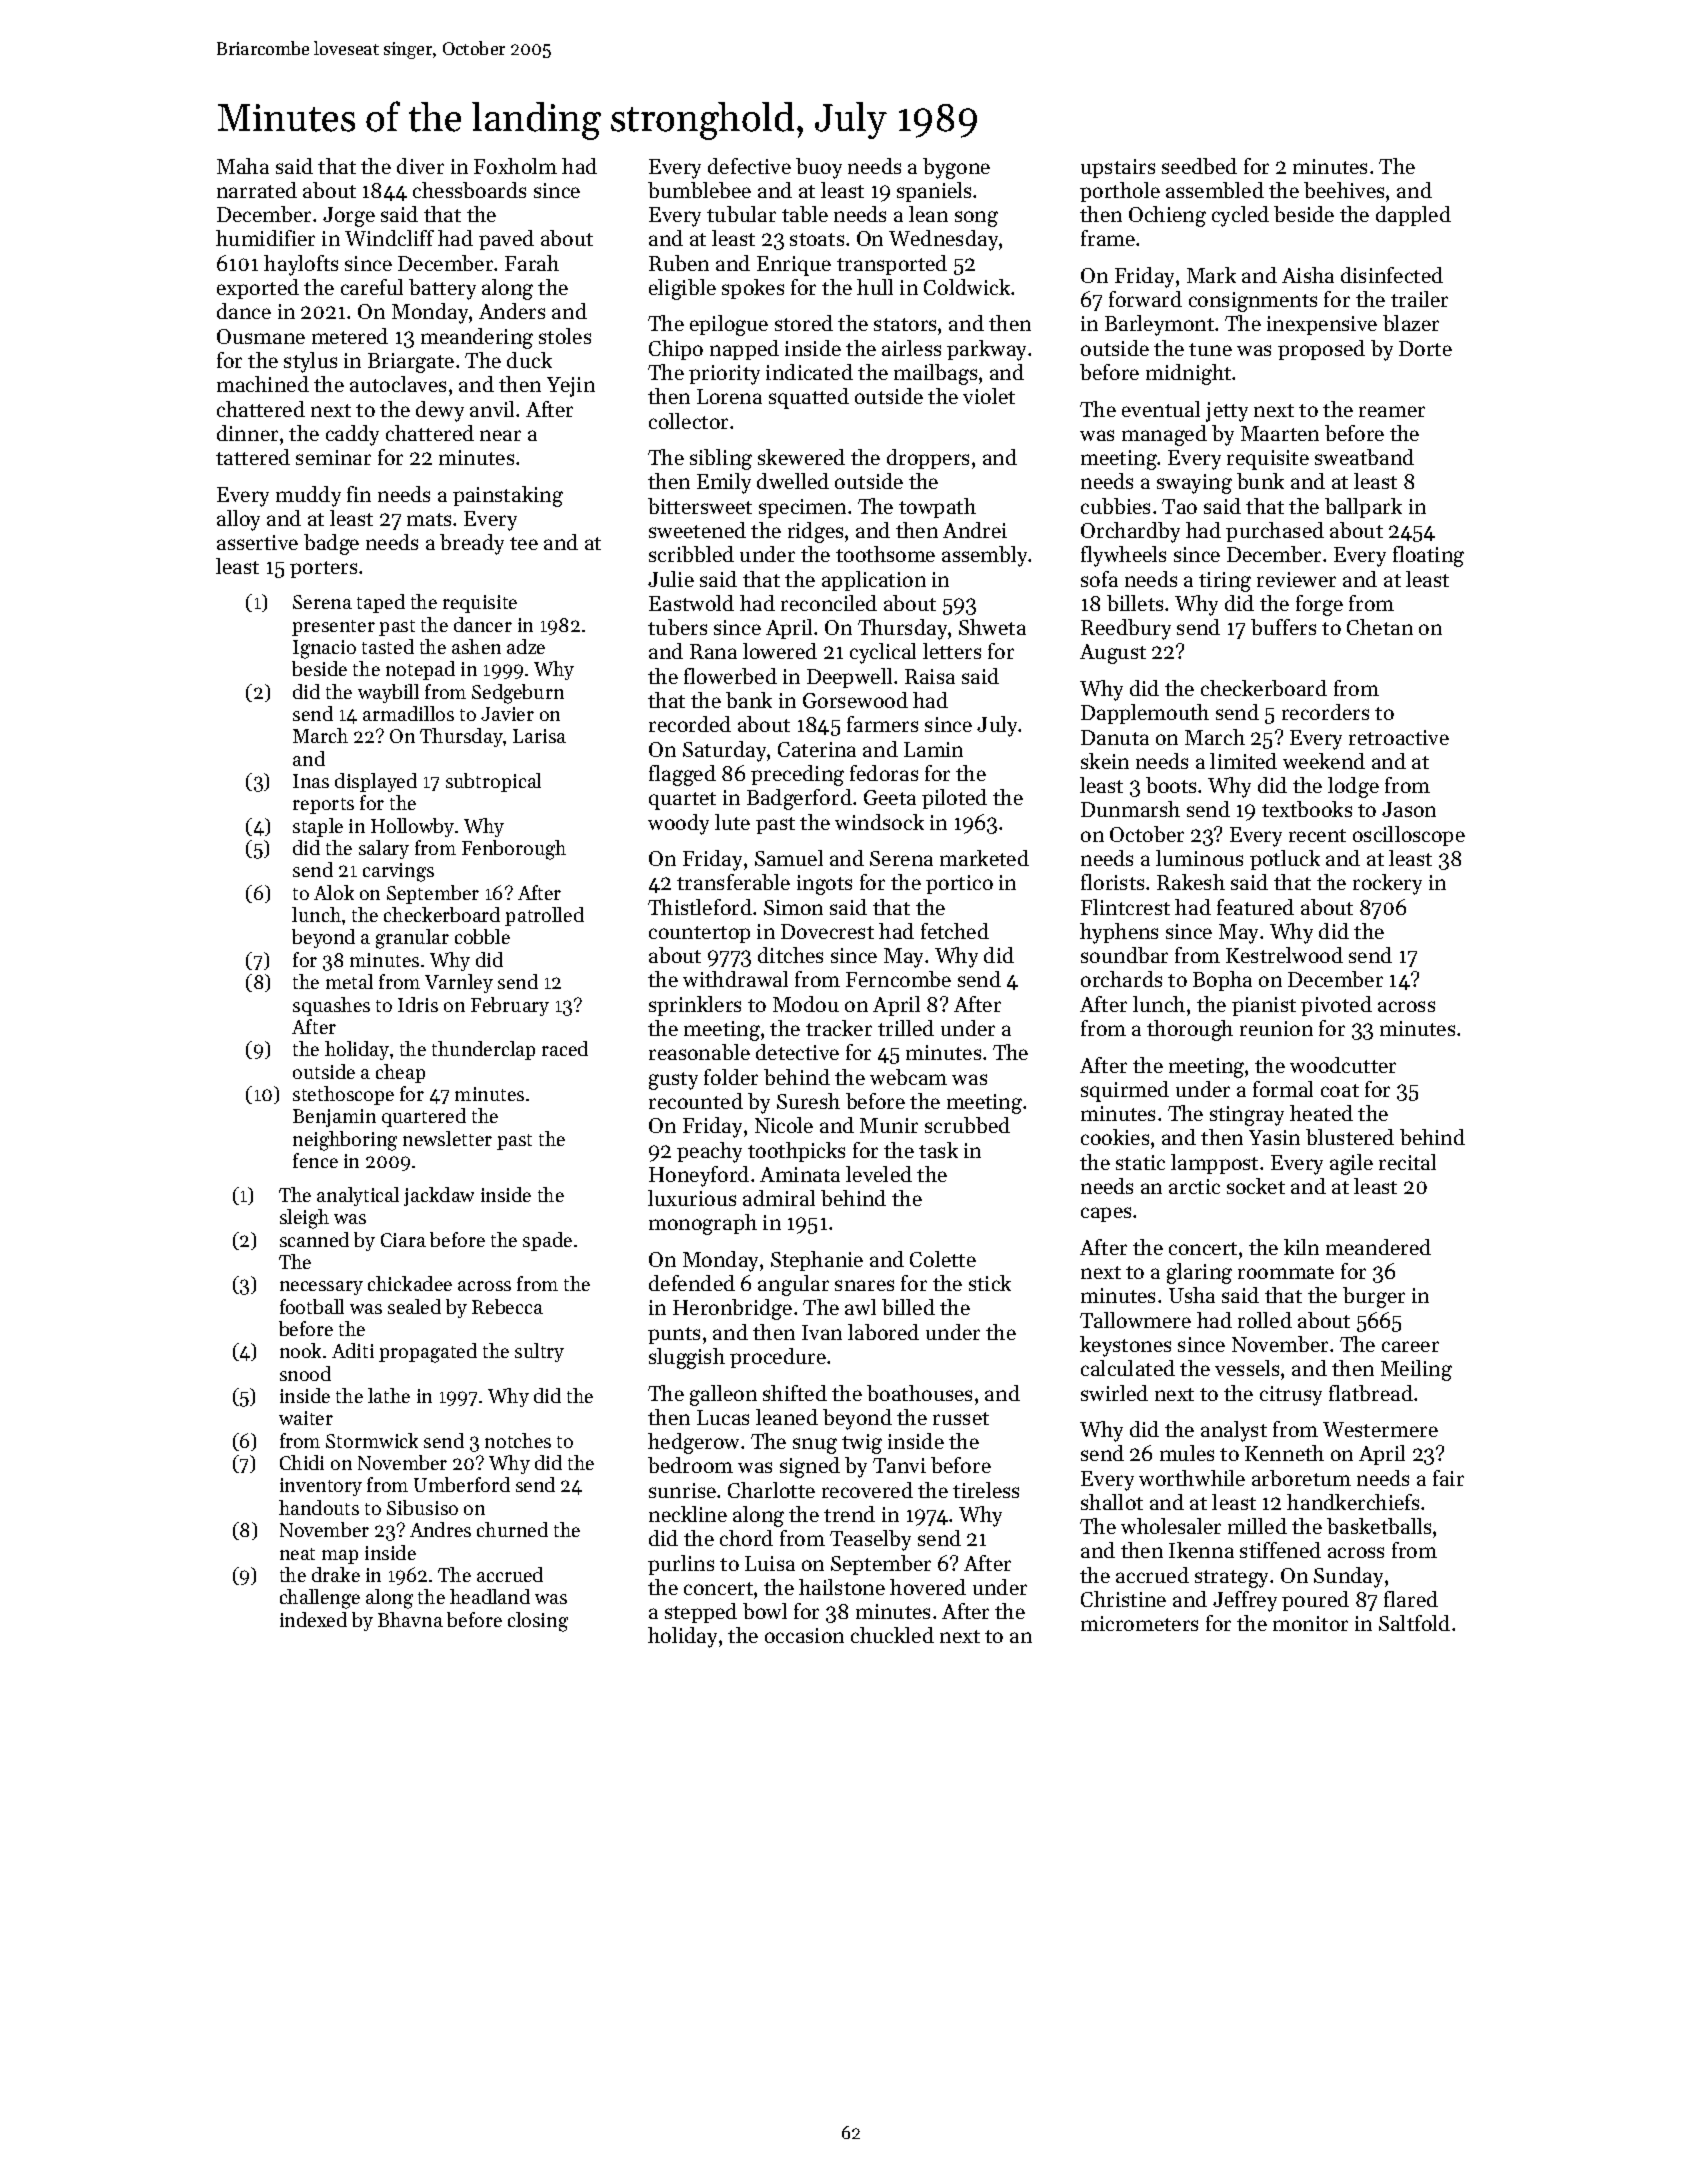 This screenshot has width=1683, height=2178. What do you see at coordinates (318, 827) in the screenshot?
I see `staple` at bounding box center [318, 827].
